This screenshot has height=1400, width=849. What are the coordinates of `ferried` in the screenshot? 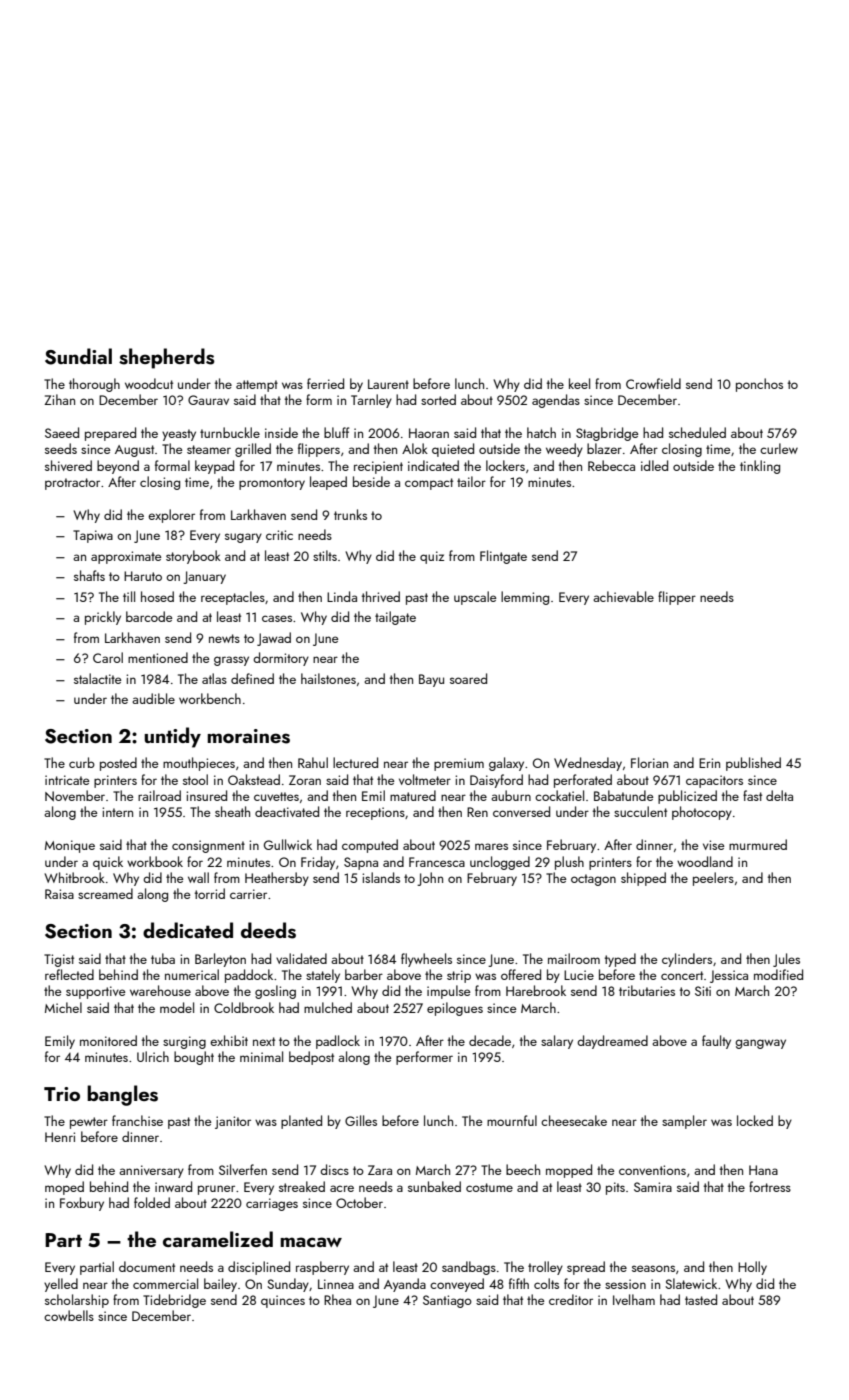 It's located at (325, 383).
